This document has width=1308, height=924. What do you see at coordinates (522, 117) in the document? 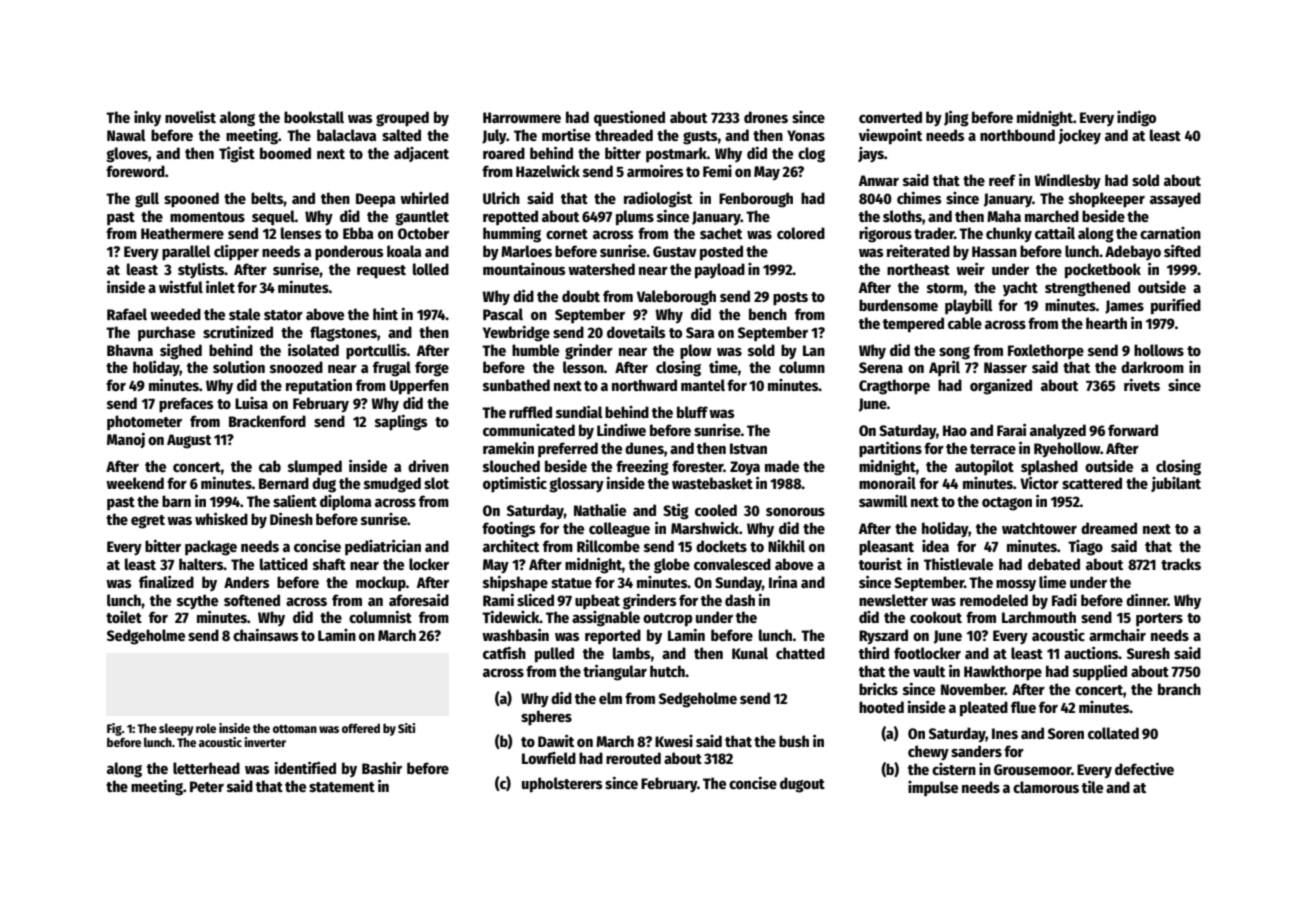
I see `Harrowmere` at bounding box center [522, 117].
